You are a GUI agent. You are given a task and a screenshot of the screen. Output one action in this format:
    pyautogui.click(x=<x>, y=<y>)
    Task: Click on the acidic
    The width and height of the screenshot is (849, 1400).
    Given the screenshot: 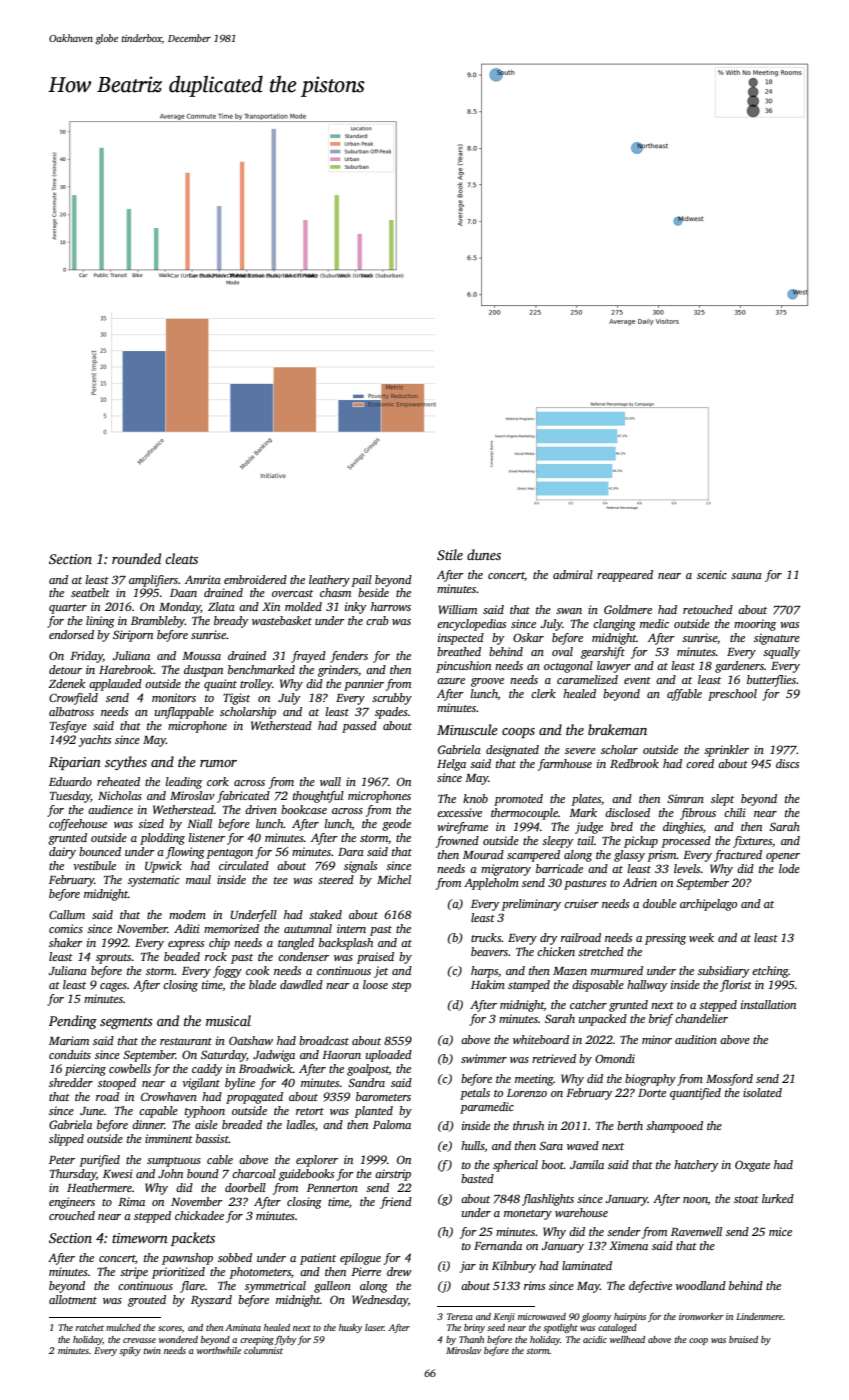 What is the action you would take?
    pyautogui.click(x=595, y=1339)
